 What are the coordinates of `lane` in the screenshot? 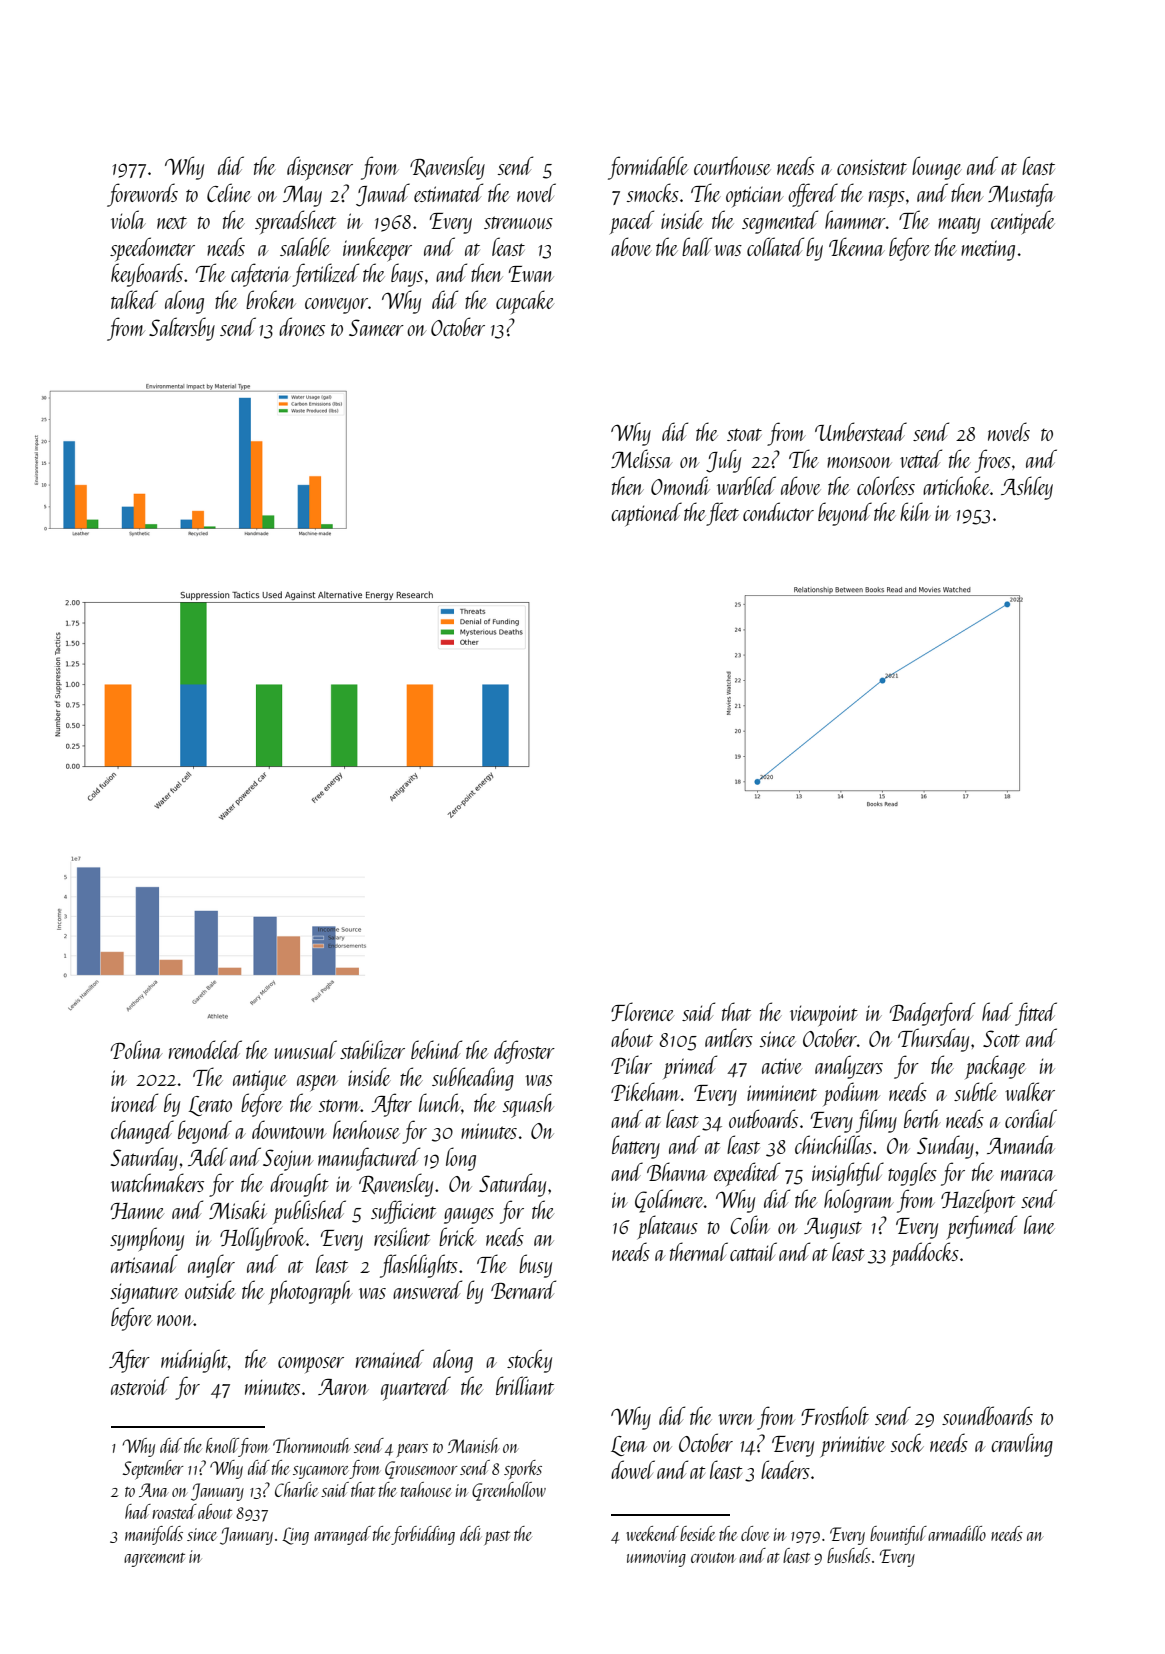 It's located at (1039, 1224).
